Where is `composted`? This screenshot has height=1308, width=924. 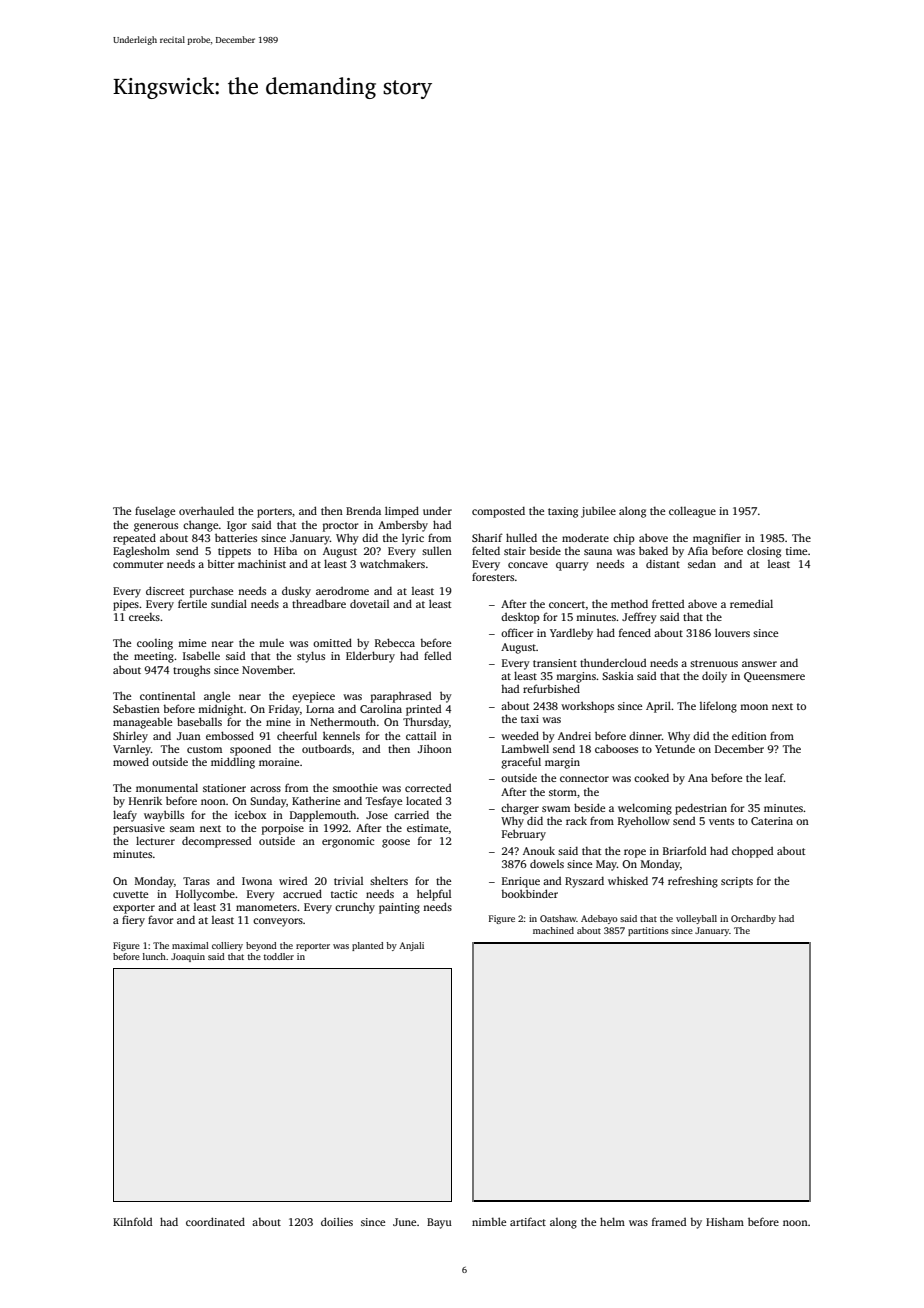 composted is located at coordinates (498, 512).
